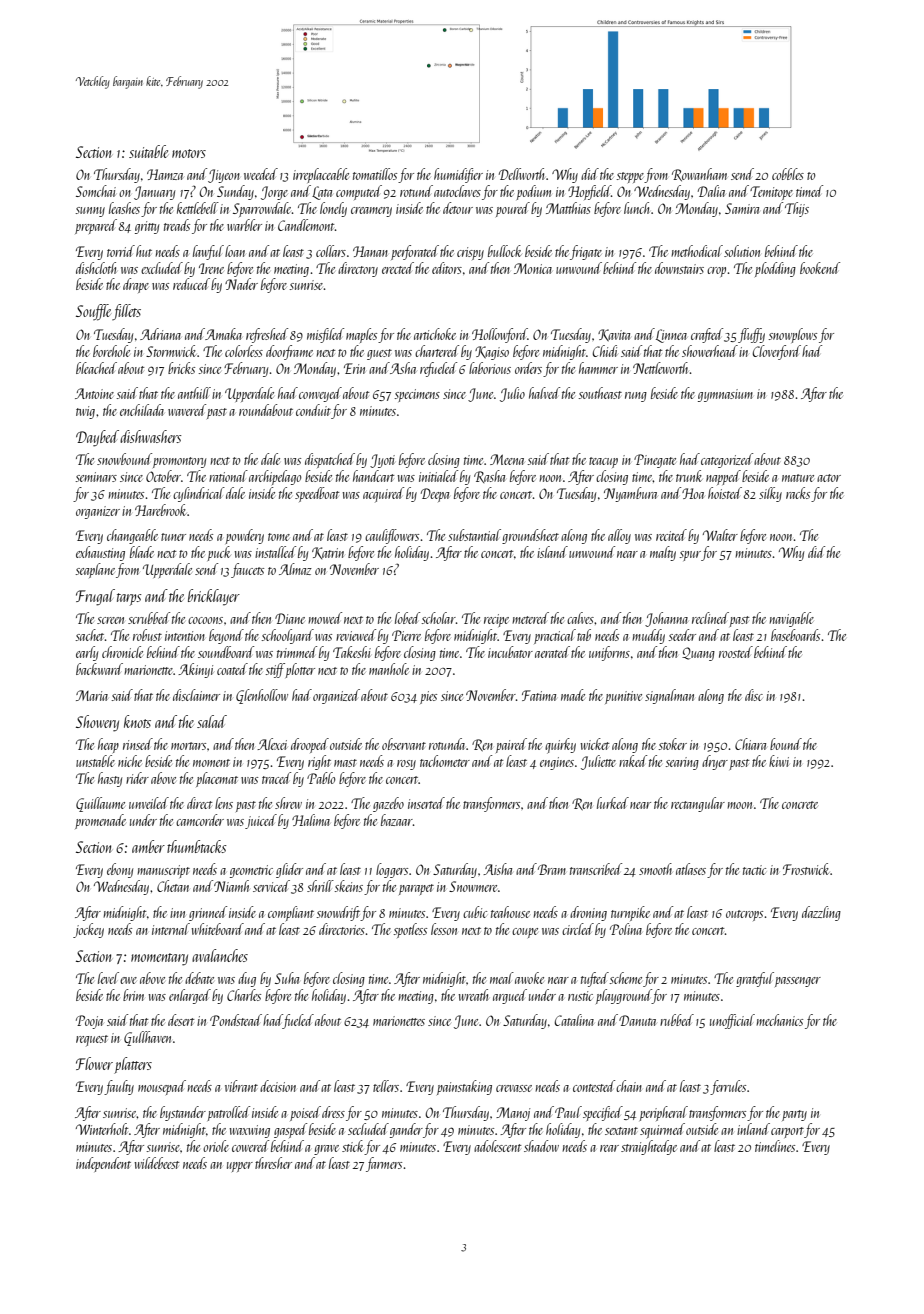 The height and width of the image is (1314, 924). Describe the element at coordinates (521, 174) in the image. I see `Dellworth` at that location.
